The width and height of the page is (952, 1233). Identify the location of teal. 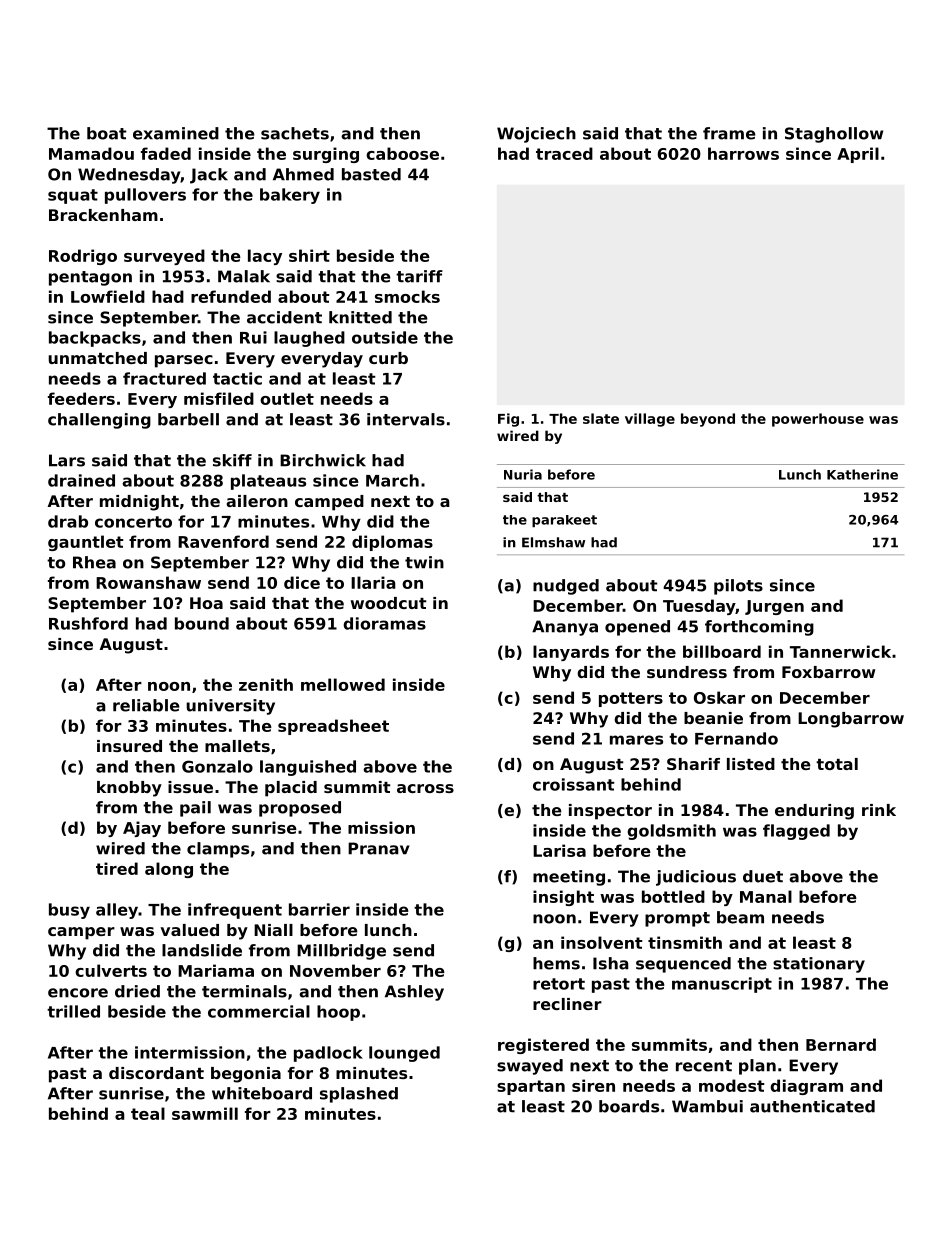
(148, 1113).
